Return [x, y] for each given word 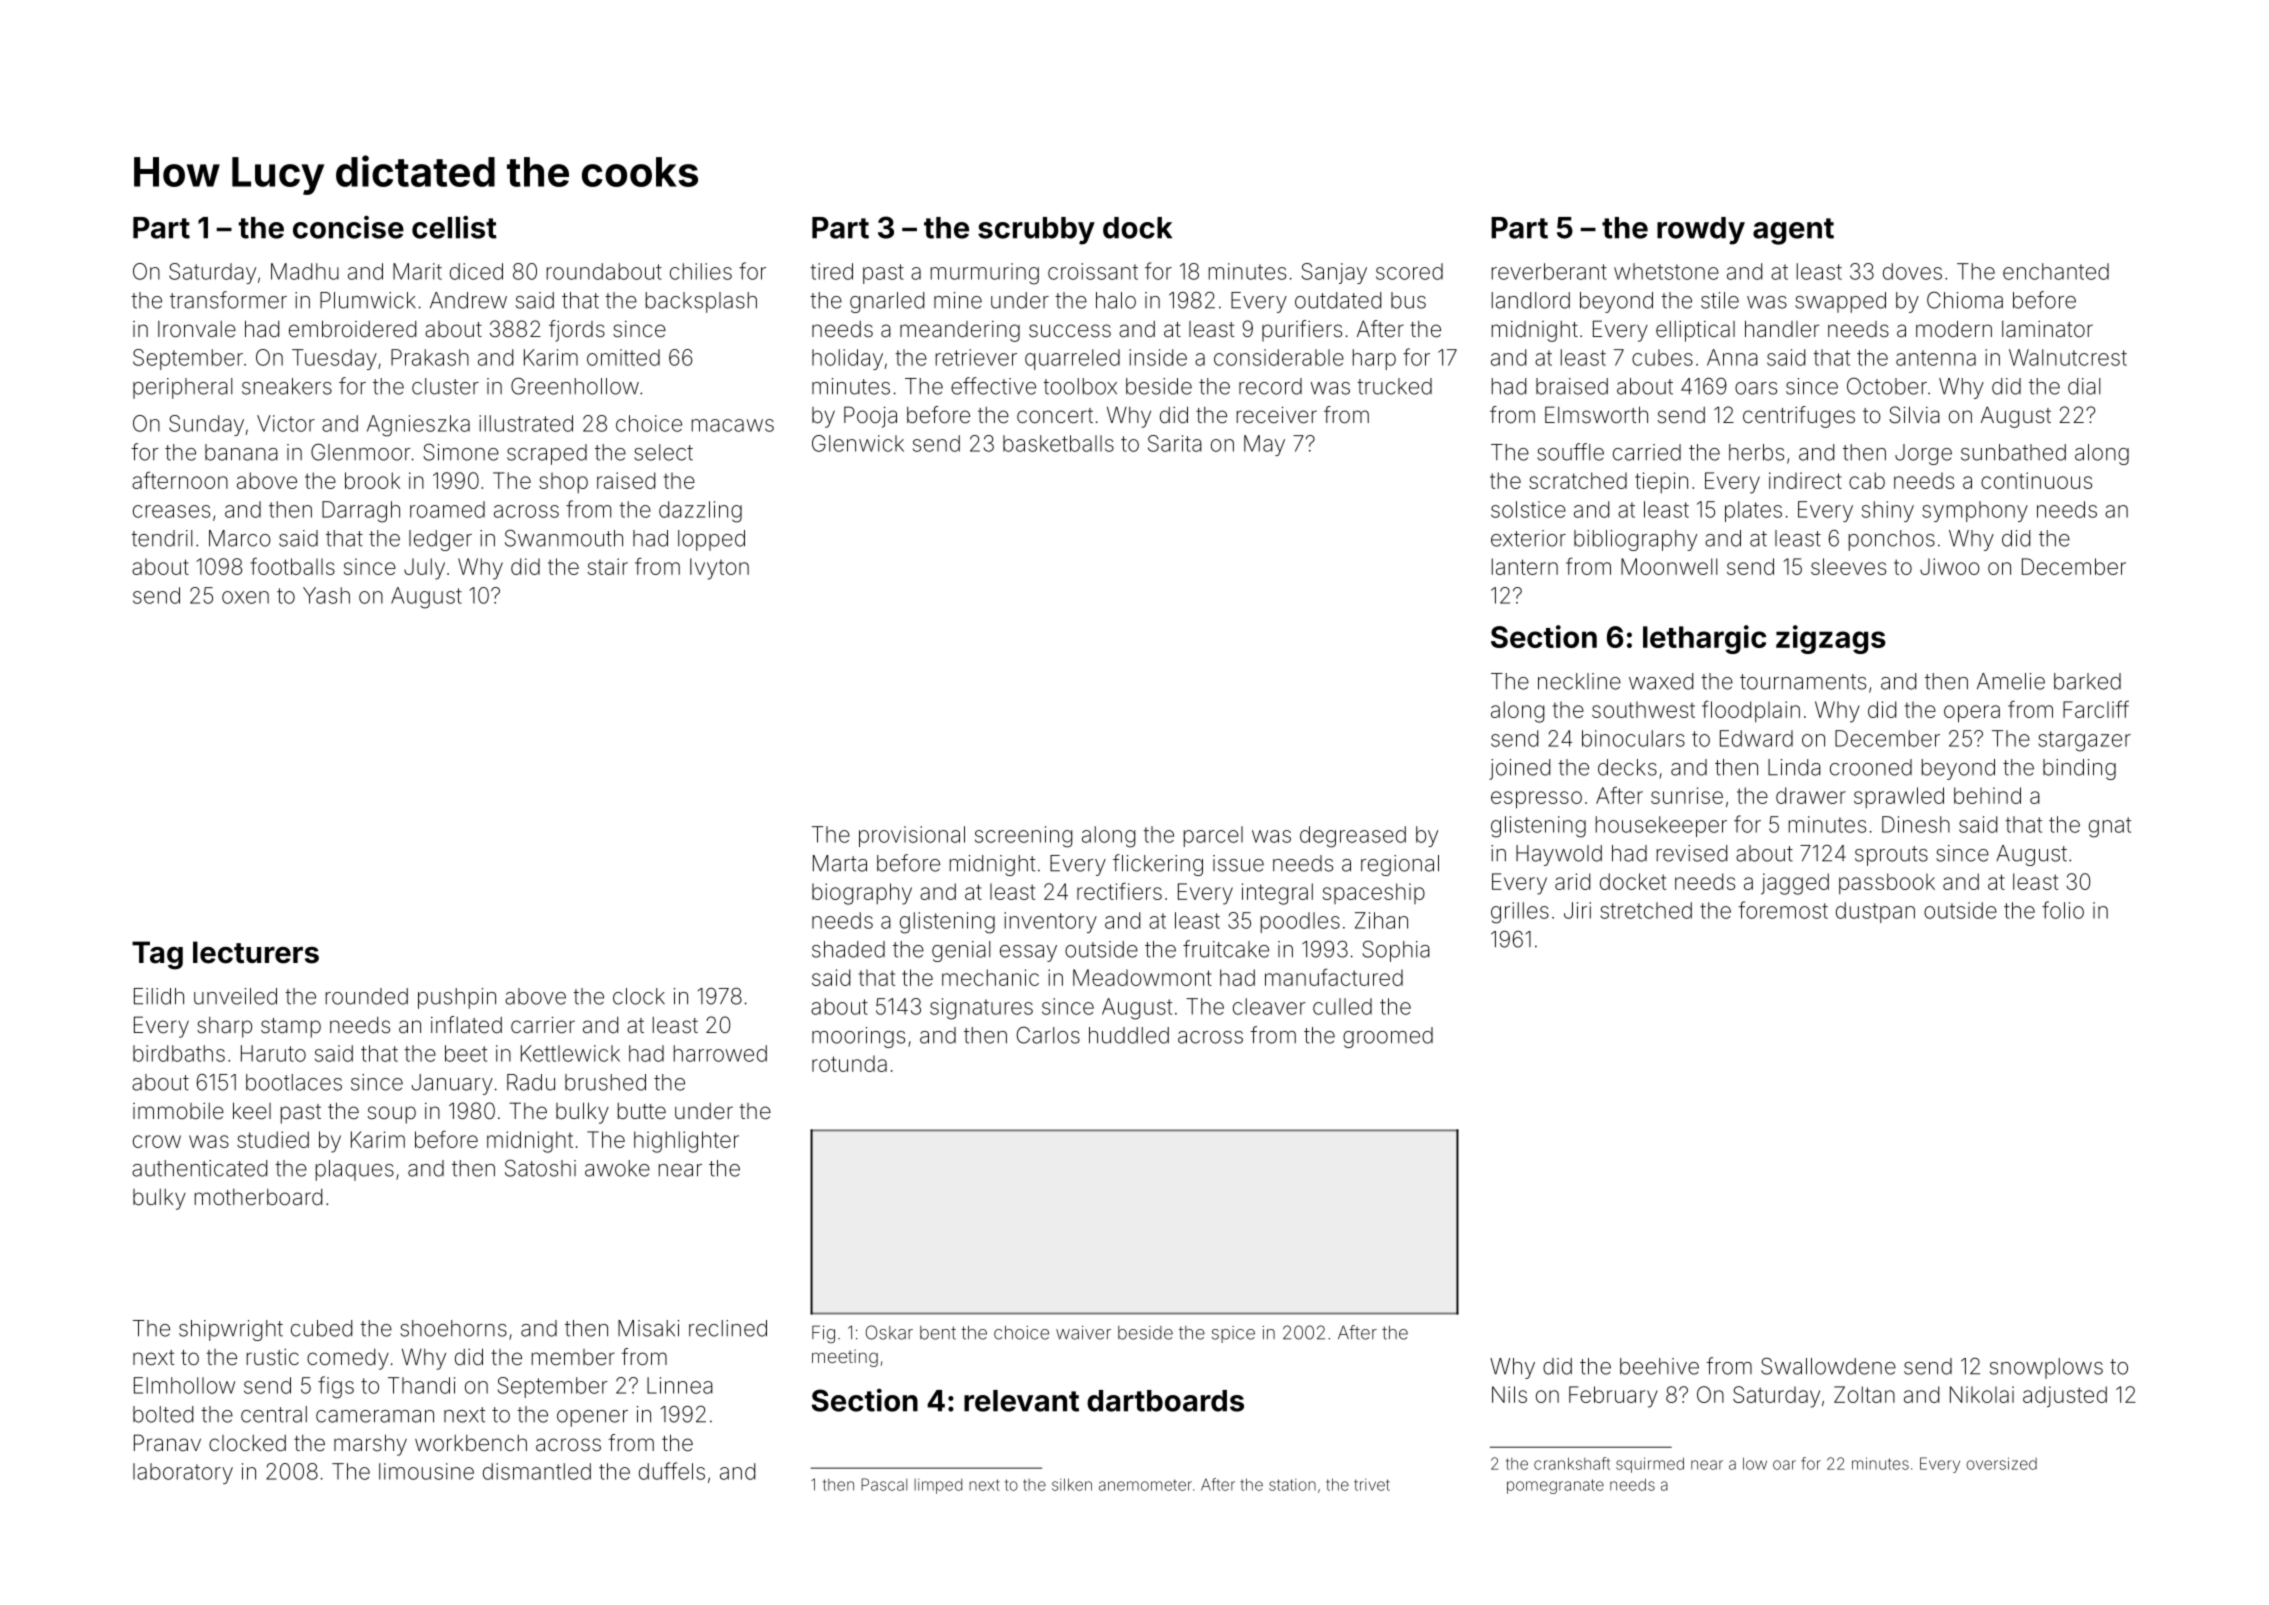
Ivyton [719, 569]
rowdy [1701, 231]
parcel [1213, 836]
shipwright [231, 1330]
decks [1627, 767]
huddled [1129, 1035]
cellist [454, 227]
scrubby [1036, 231]
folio [2063, 910]
